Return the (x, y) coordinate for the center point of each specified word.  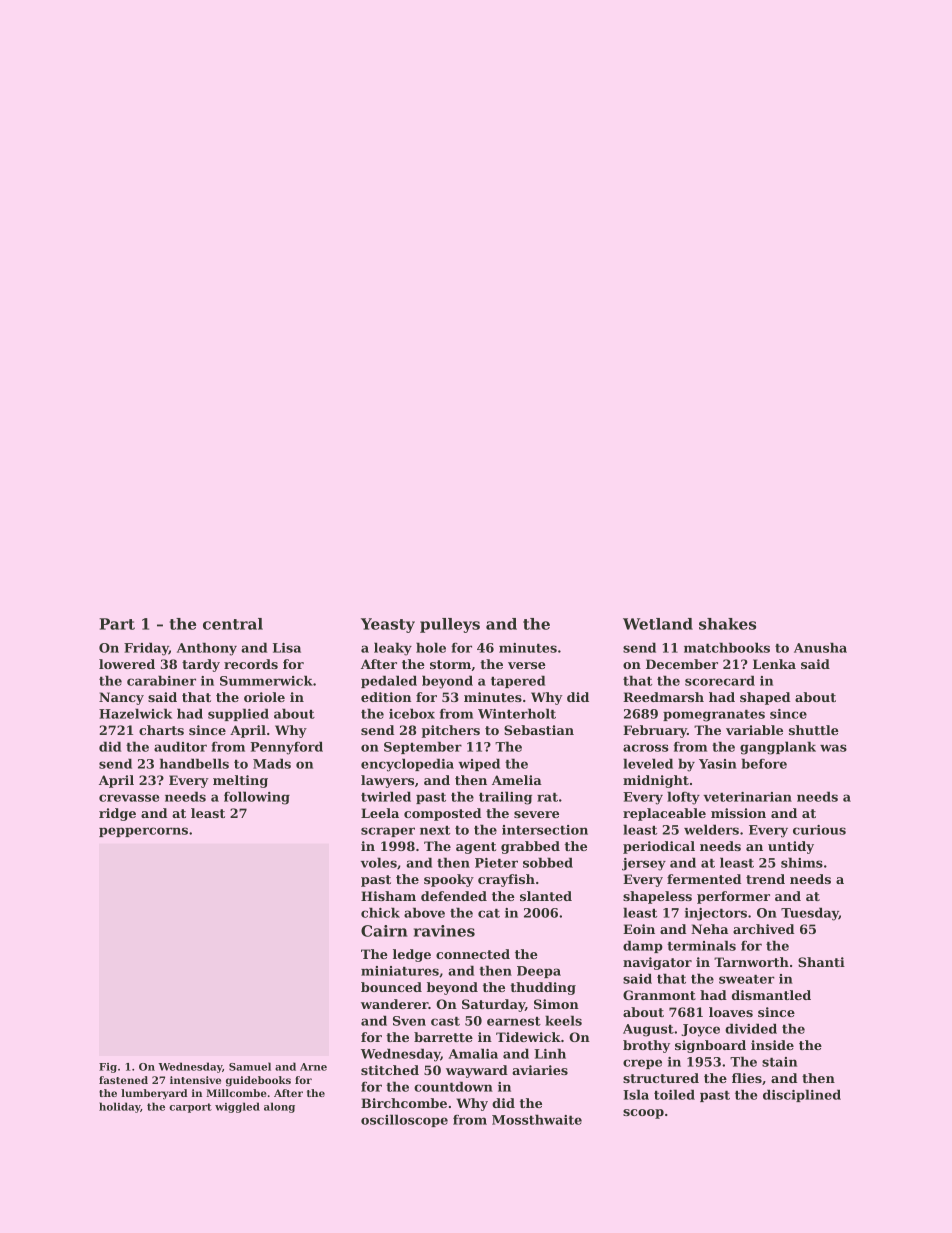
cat (489, 913)
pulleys (450, 625)
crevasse (129, 798)
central (233, 624)
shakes (727, 624)
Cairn (384, 931)
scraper (388, 832)
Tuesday (810, 914)
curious (819, 830)
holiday (119, 1107)
